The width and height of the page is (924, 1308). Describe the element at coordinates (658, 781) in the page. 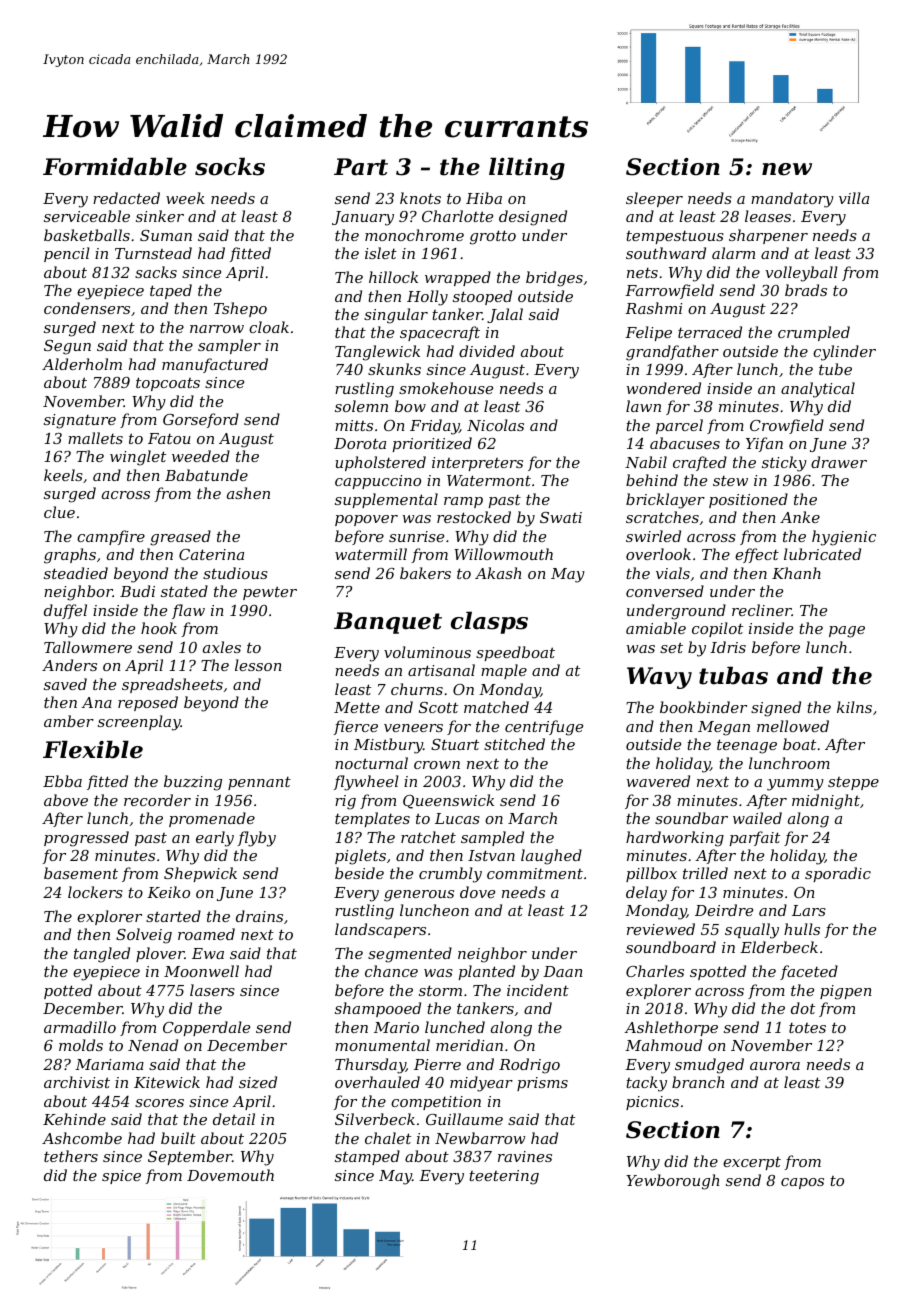

I see `wavered` at that location.
